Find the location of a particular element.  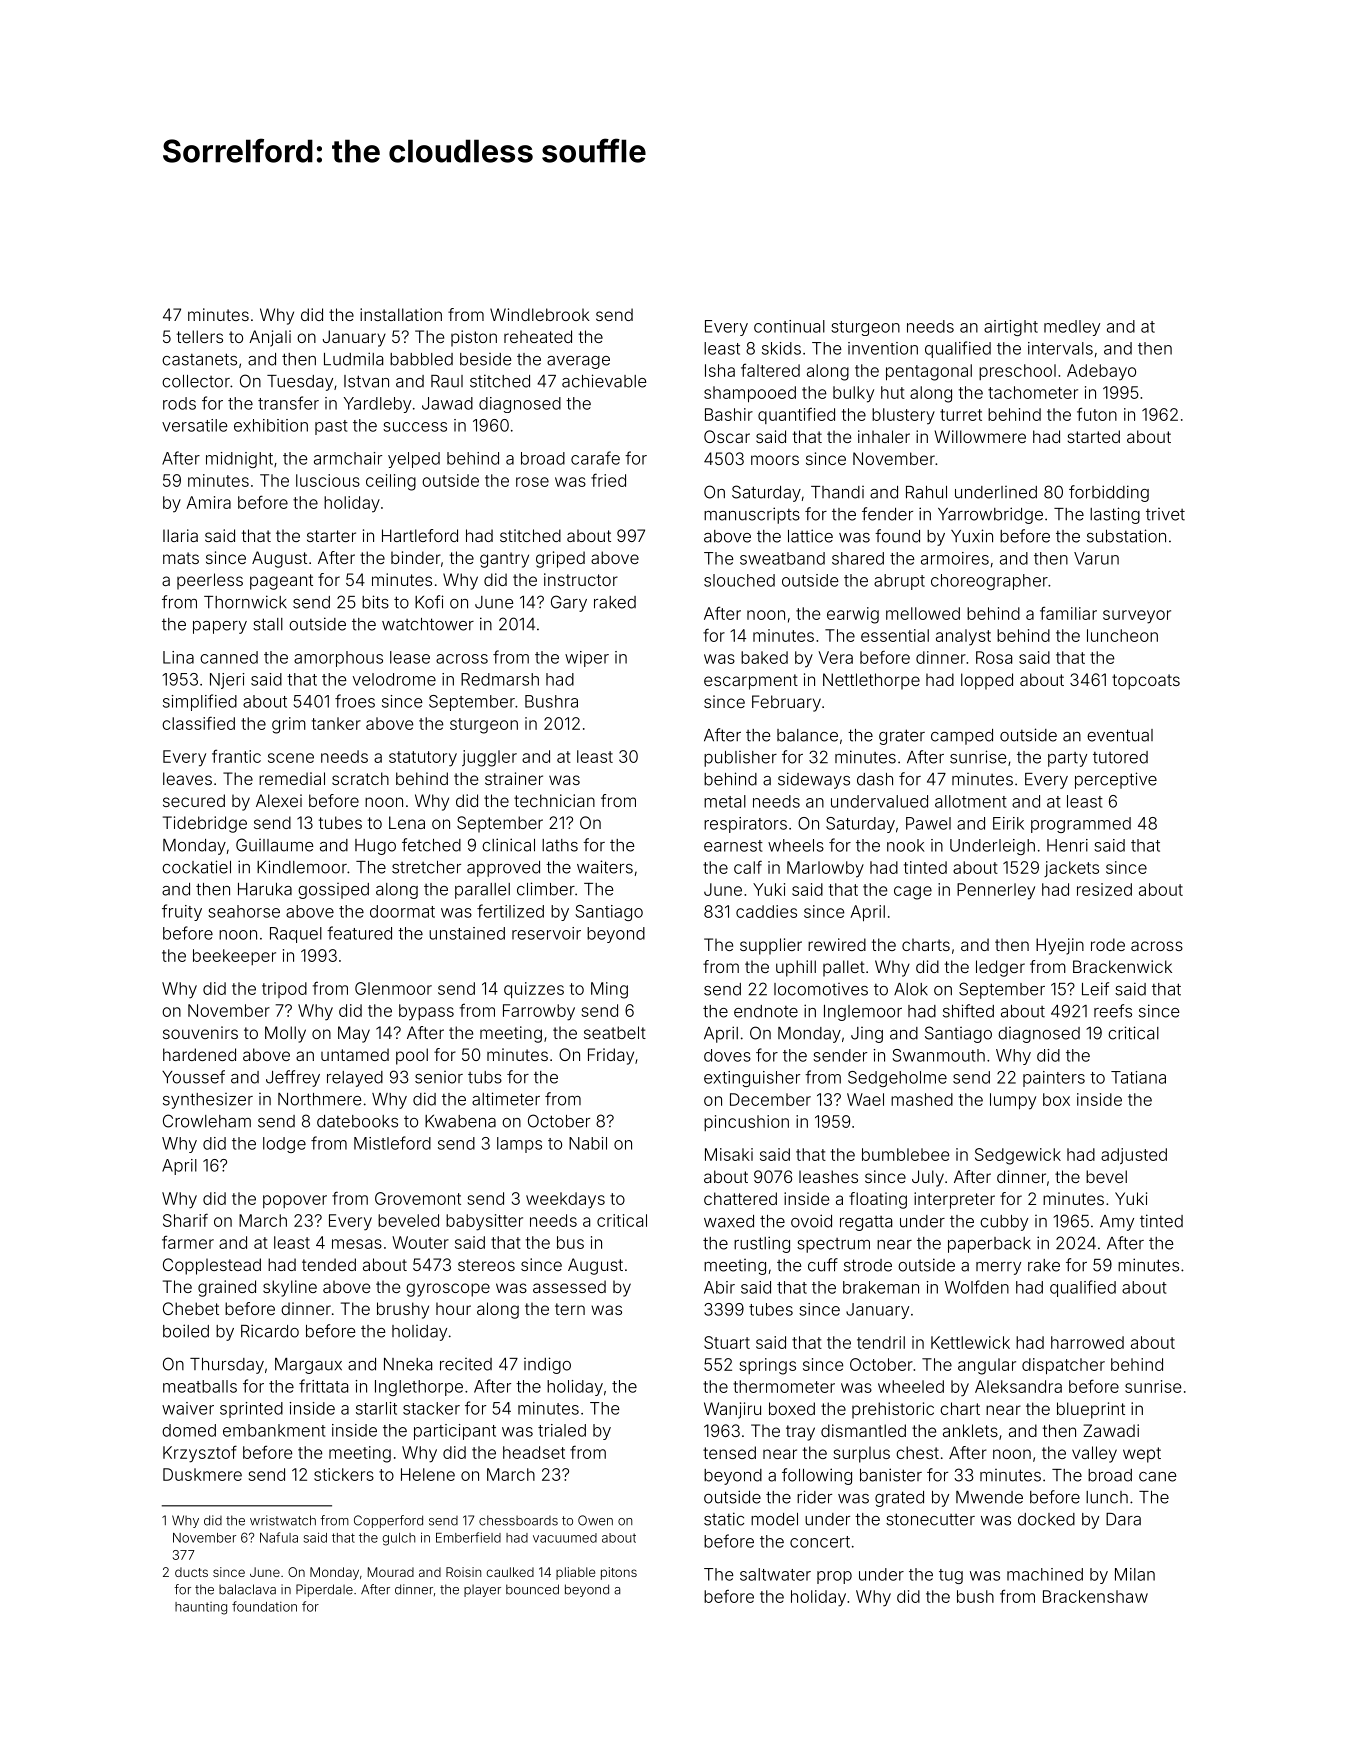

secured is located at coordinates (194, 800).
